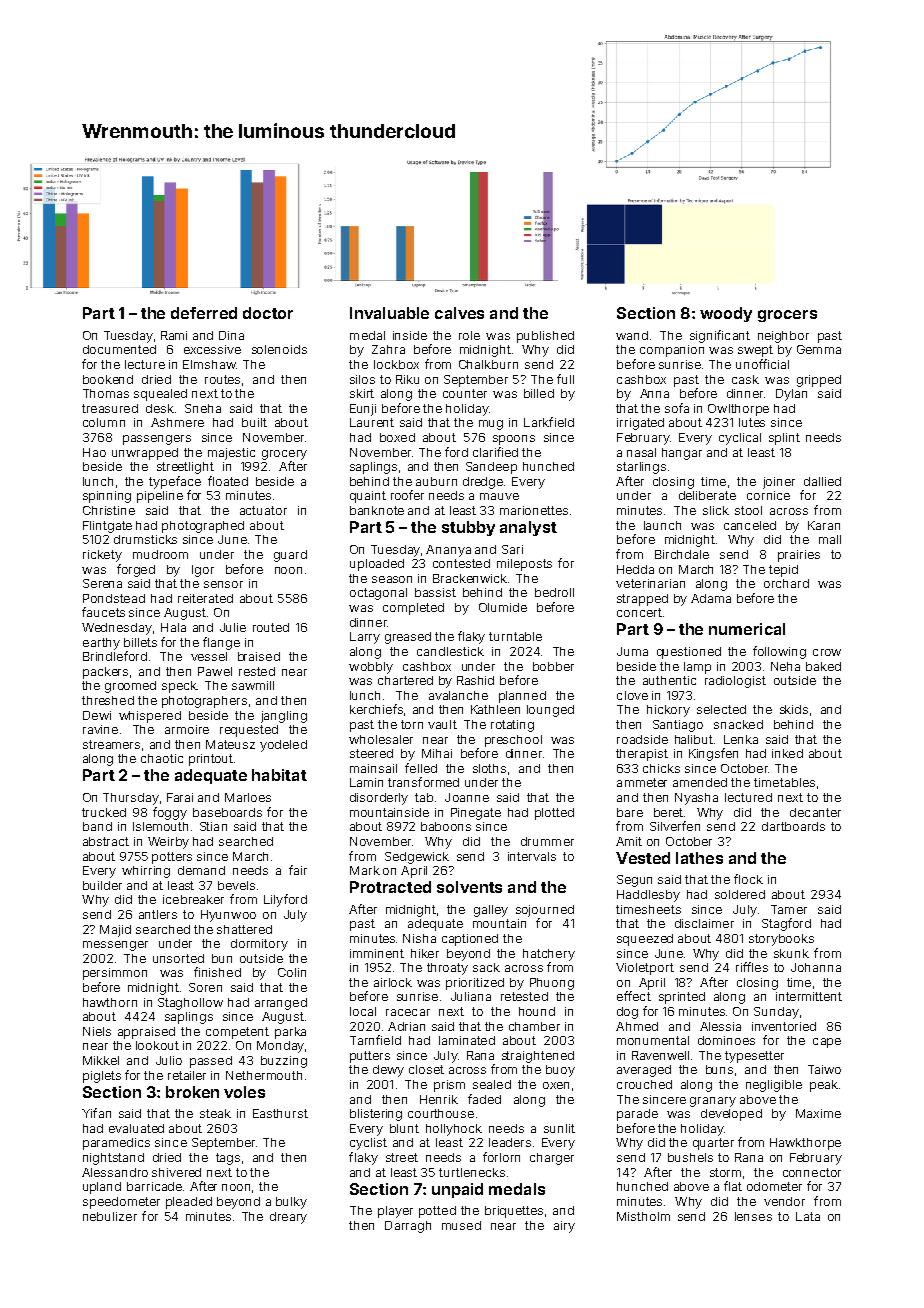 This screenshot has width=924, height=1308. What do you see at coordinates (459, 313) in the screenshot?
I see `calves` at bounding box center [459, 313].
